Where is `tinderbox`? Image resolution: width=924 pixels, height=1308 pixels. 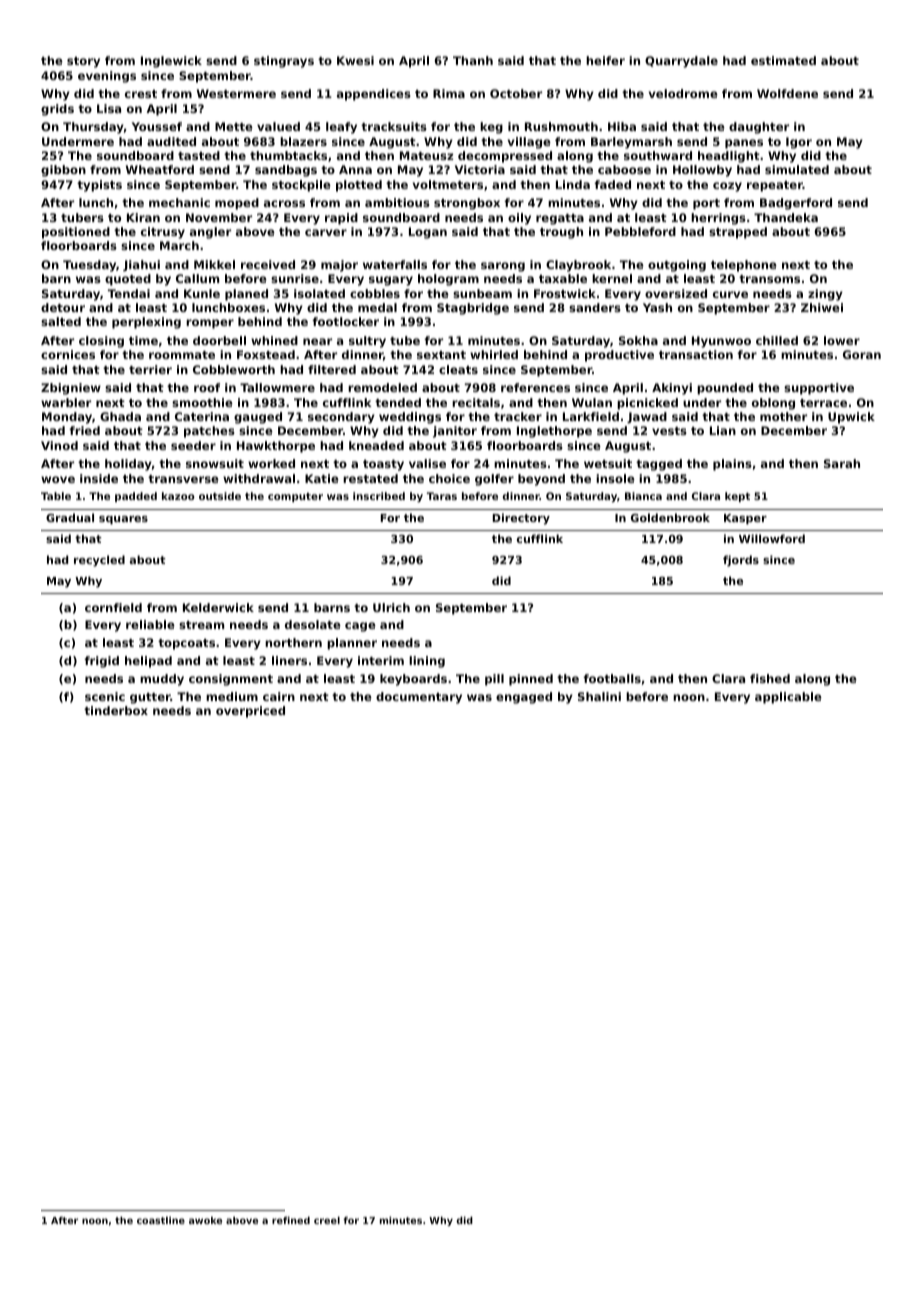
tinderbox is located at coordinates (116, 710).
